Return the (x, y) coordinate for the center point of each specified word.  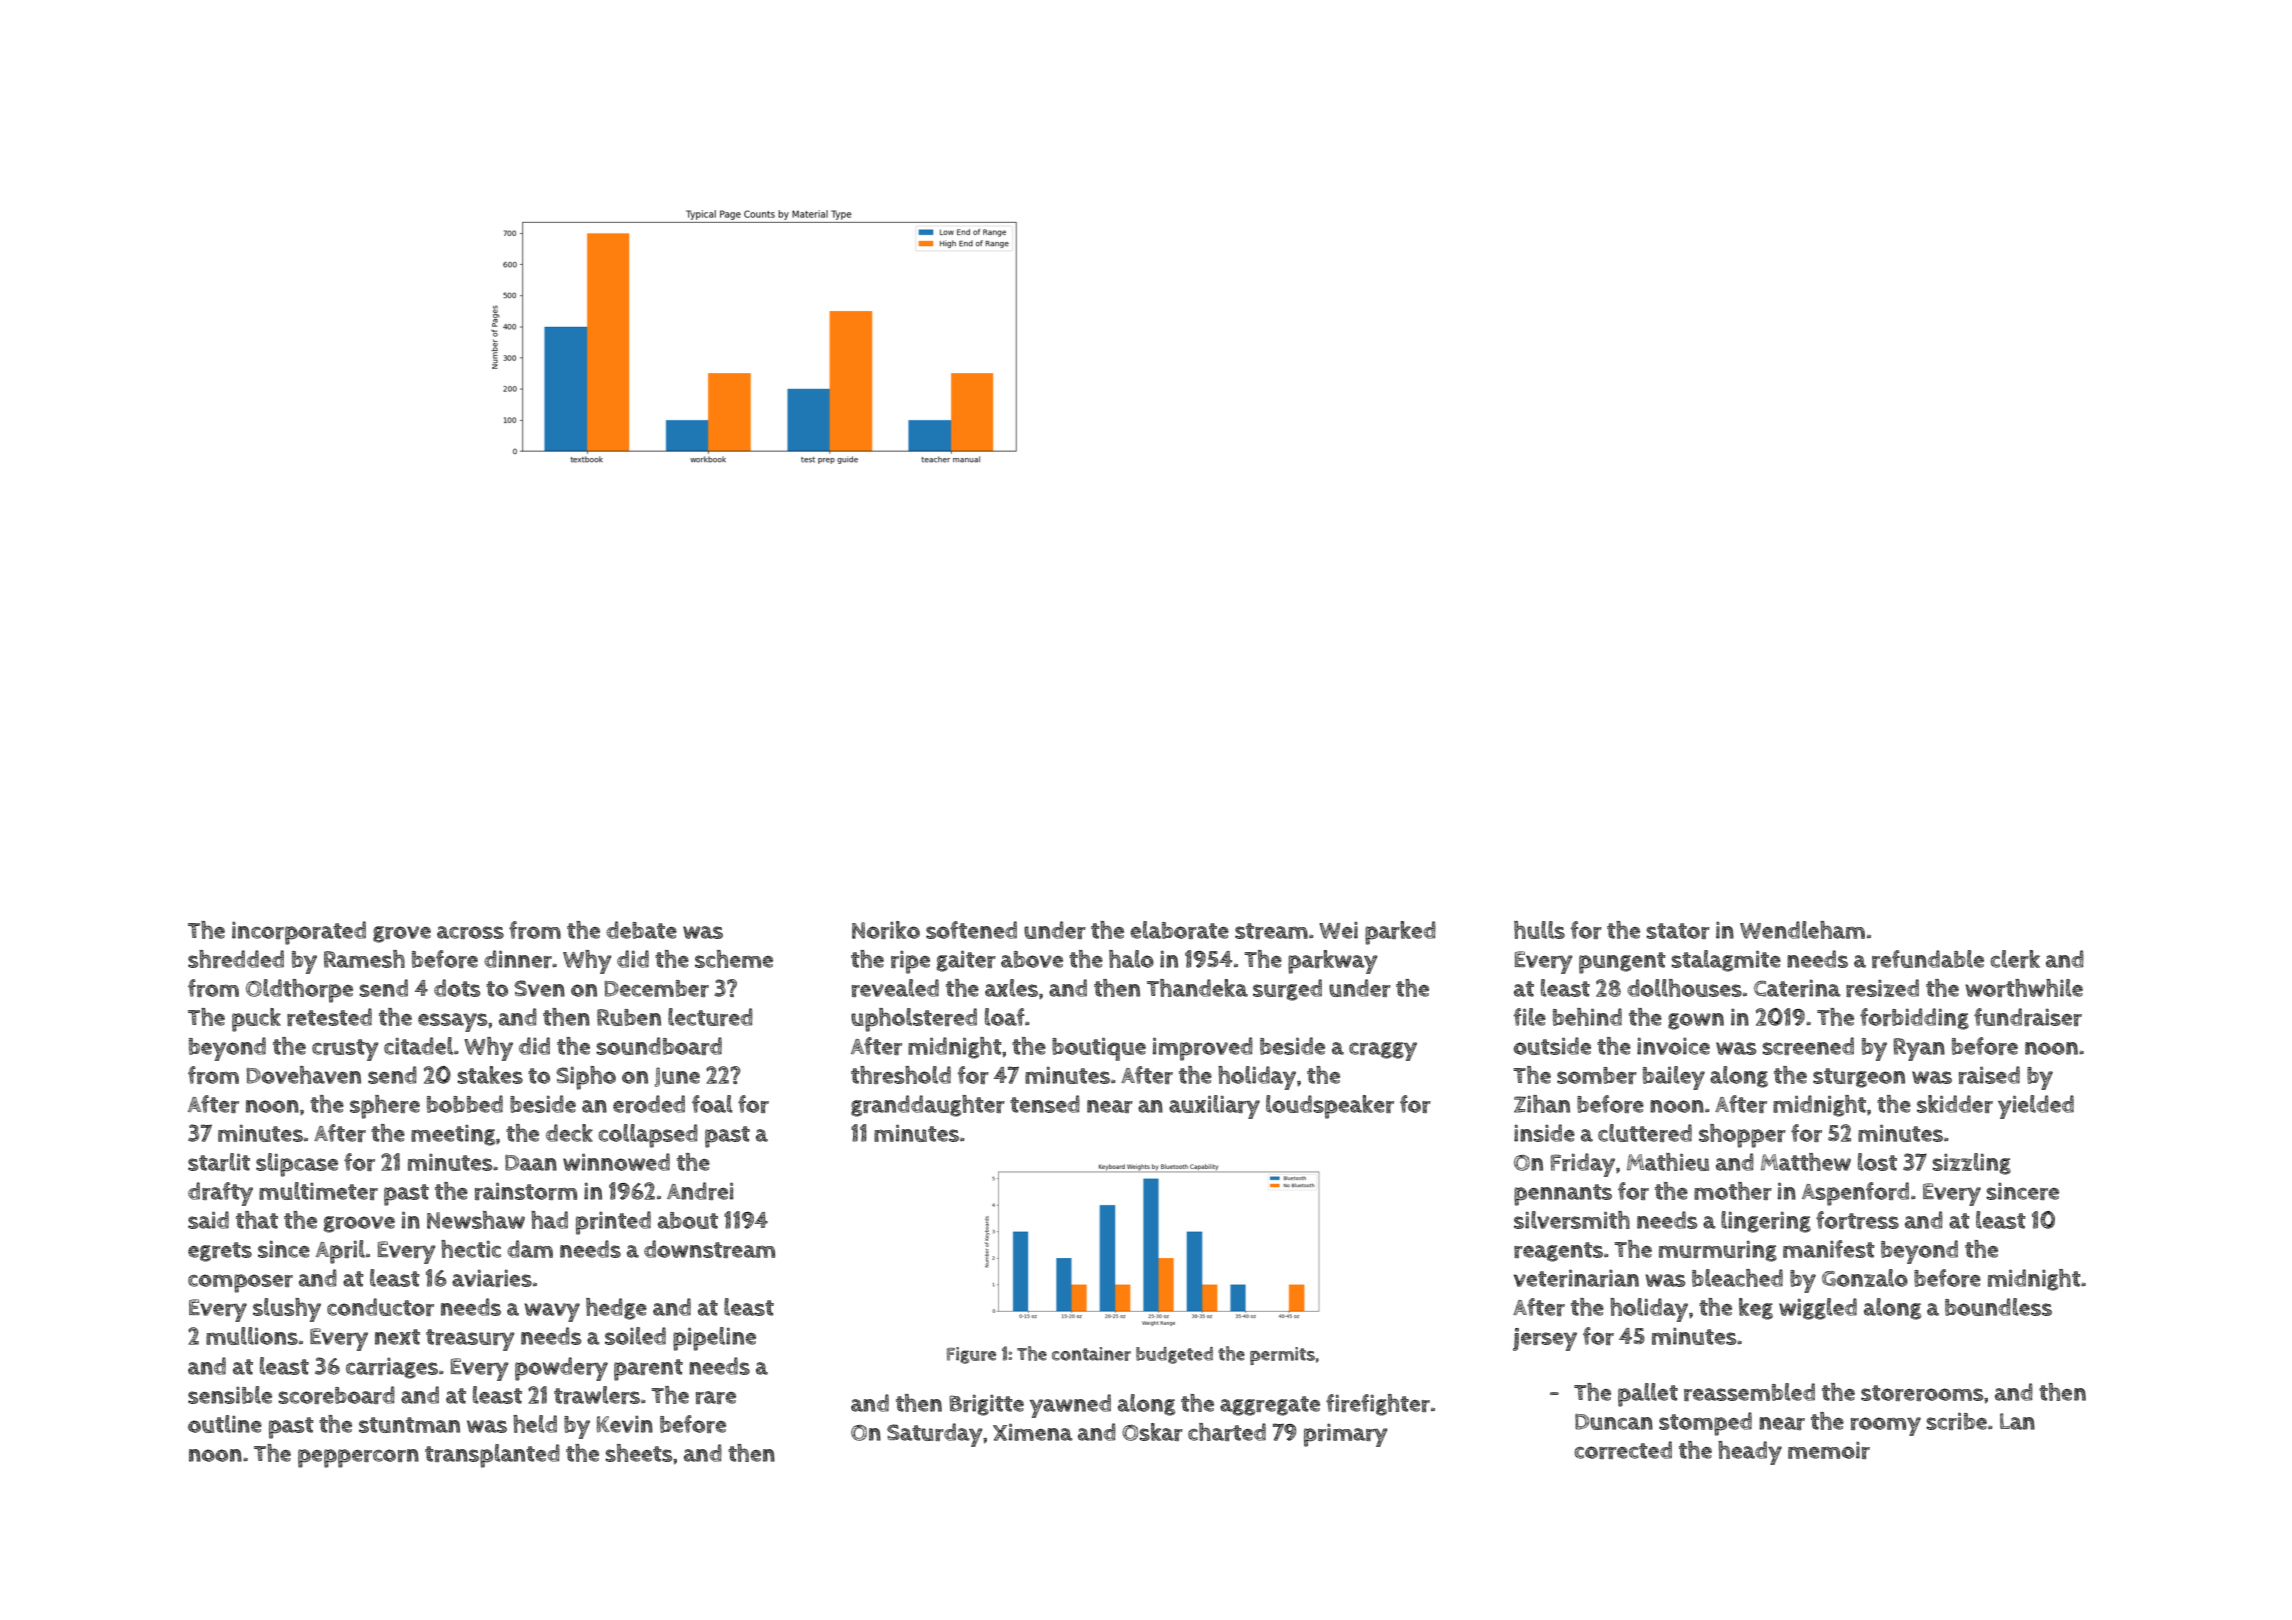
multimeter (318, 1191)
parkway (1333, 962)
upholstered (914, 1020)
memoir (1829, 1450)
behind (1587, 1017)
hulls (1539, 930)
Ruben (629, 1017)
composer (240, 1283)
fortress (1857, 1220)
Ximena (1033, 1432)
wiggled (1818, 1309)
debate (641, 930)
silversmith (1572, 1220)
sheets (638, 1453)
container (1091, 1354)
